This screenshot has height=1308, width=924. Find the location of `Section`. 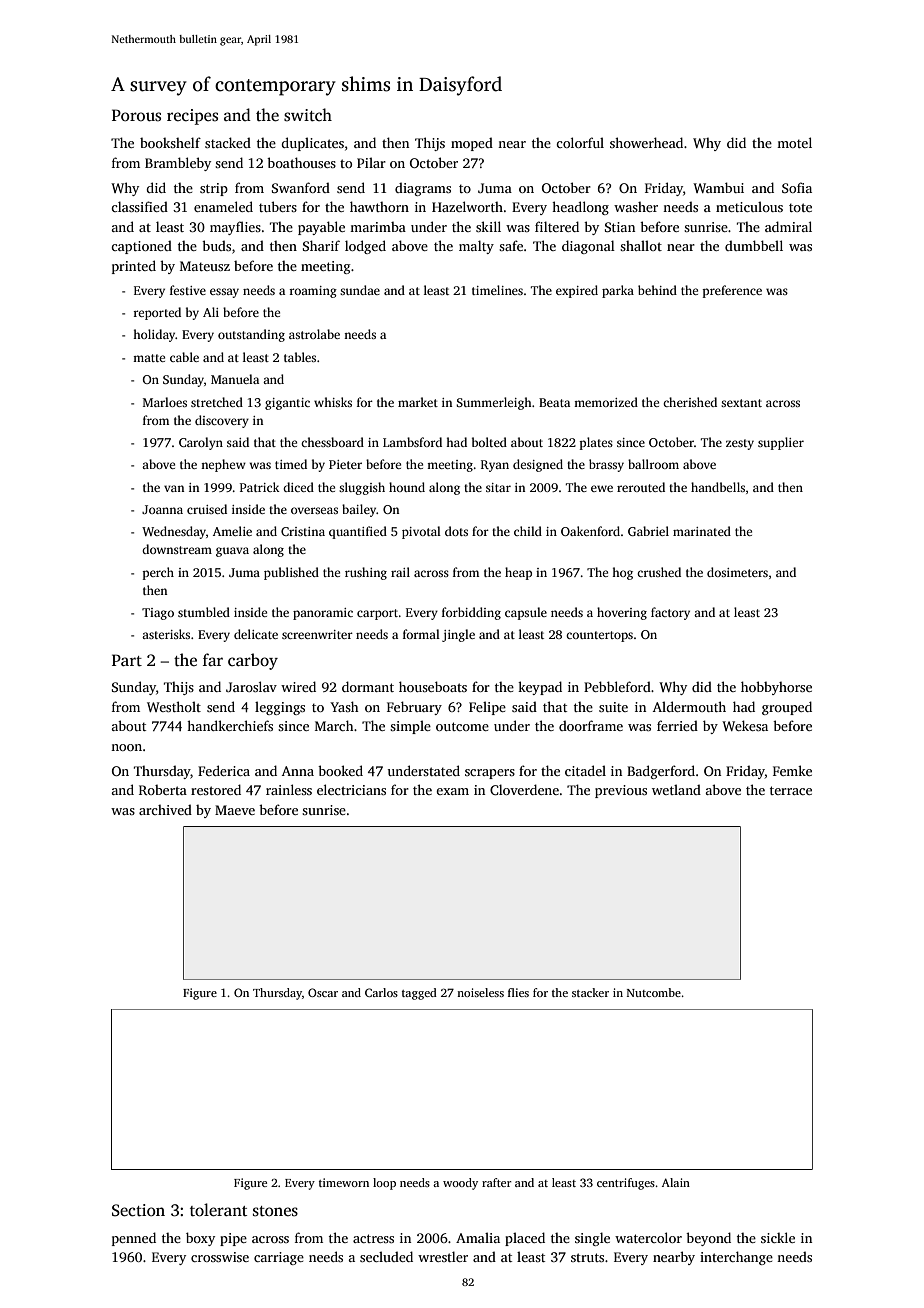

Section is located at coordinates (138, 1210).
